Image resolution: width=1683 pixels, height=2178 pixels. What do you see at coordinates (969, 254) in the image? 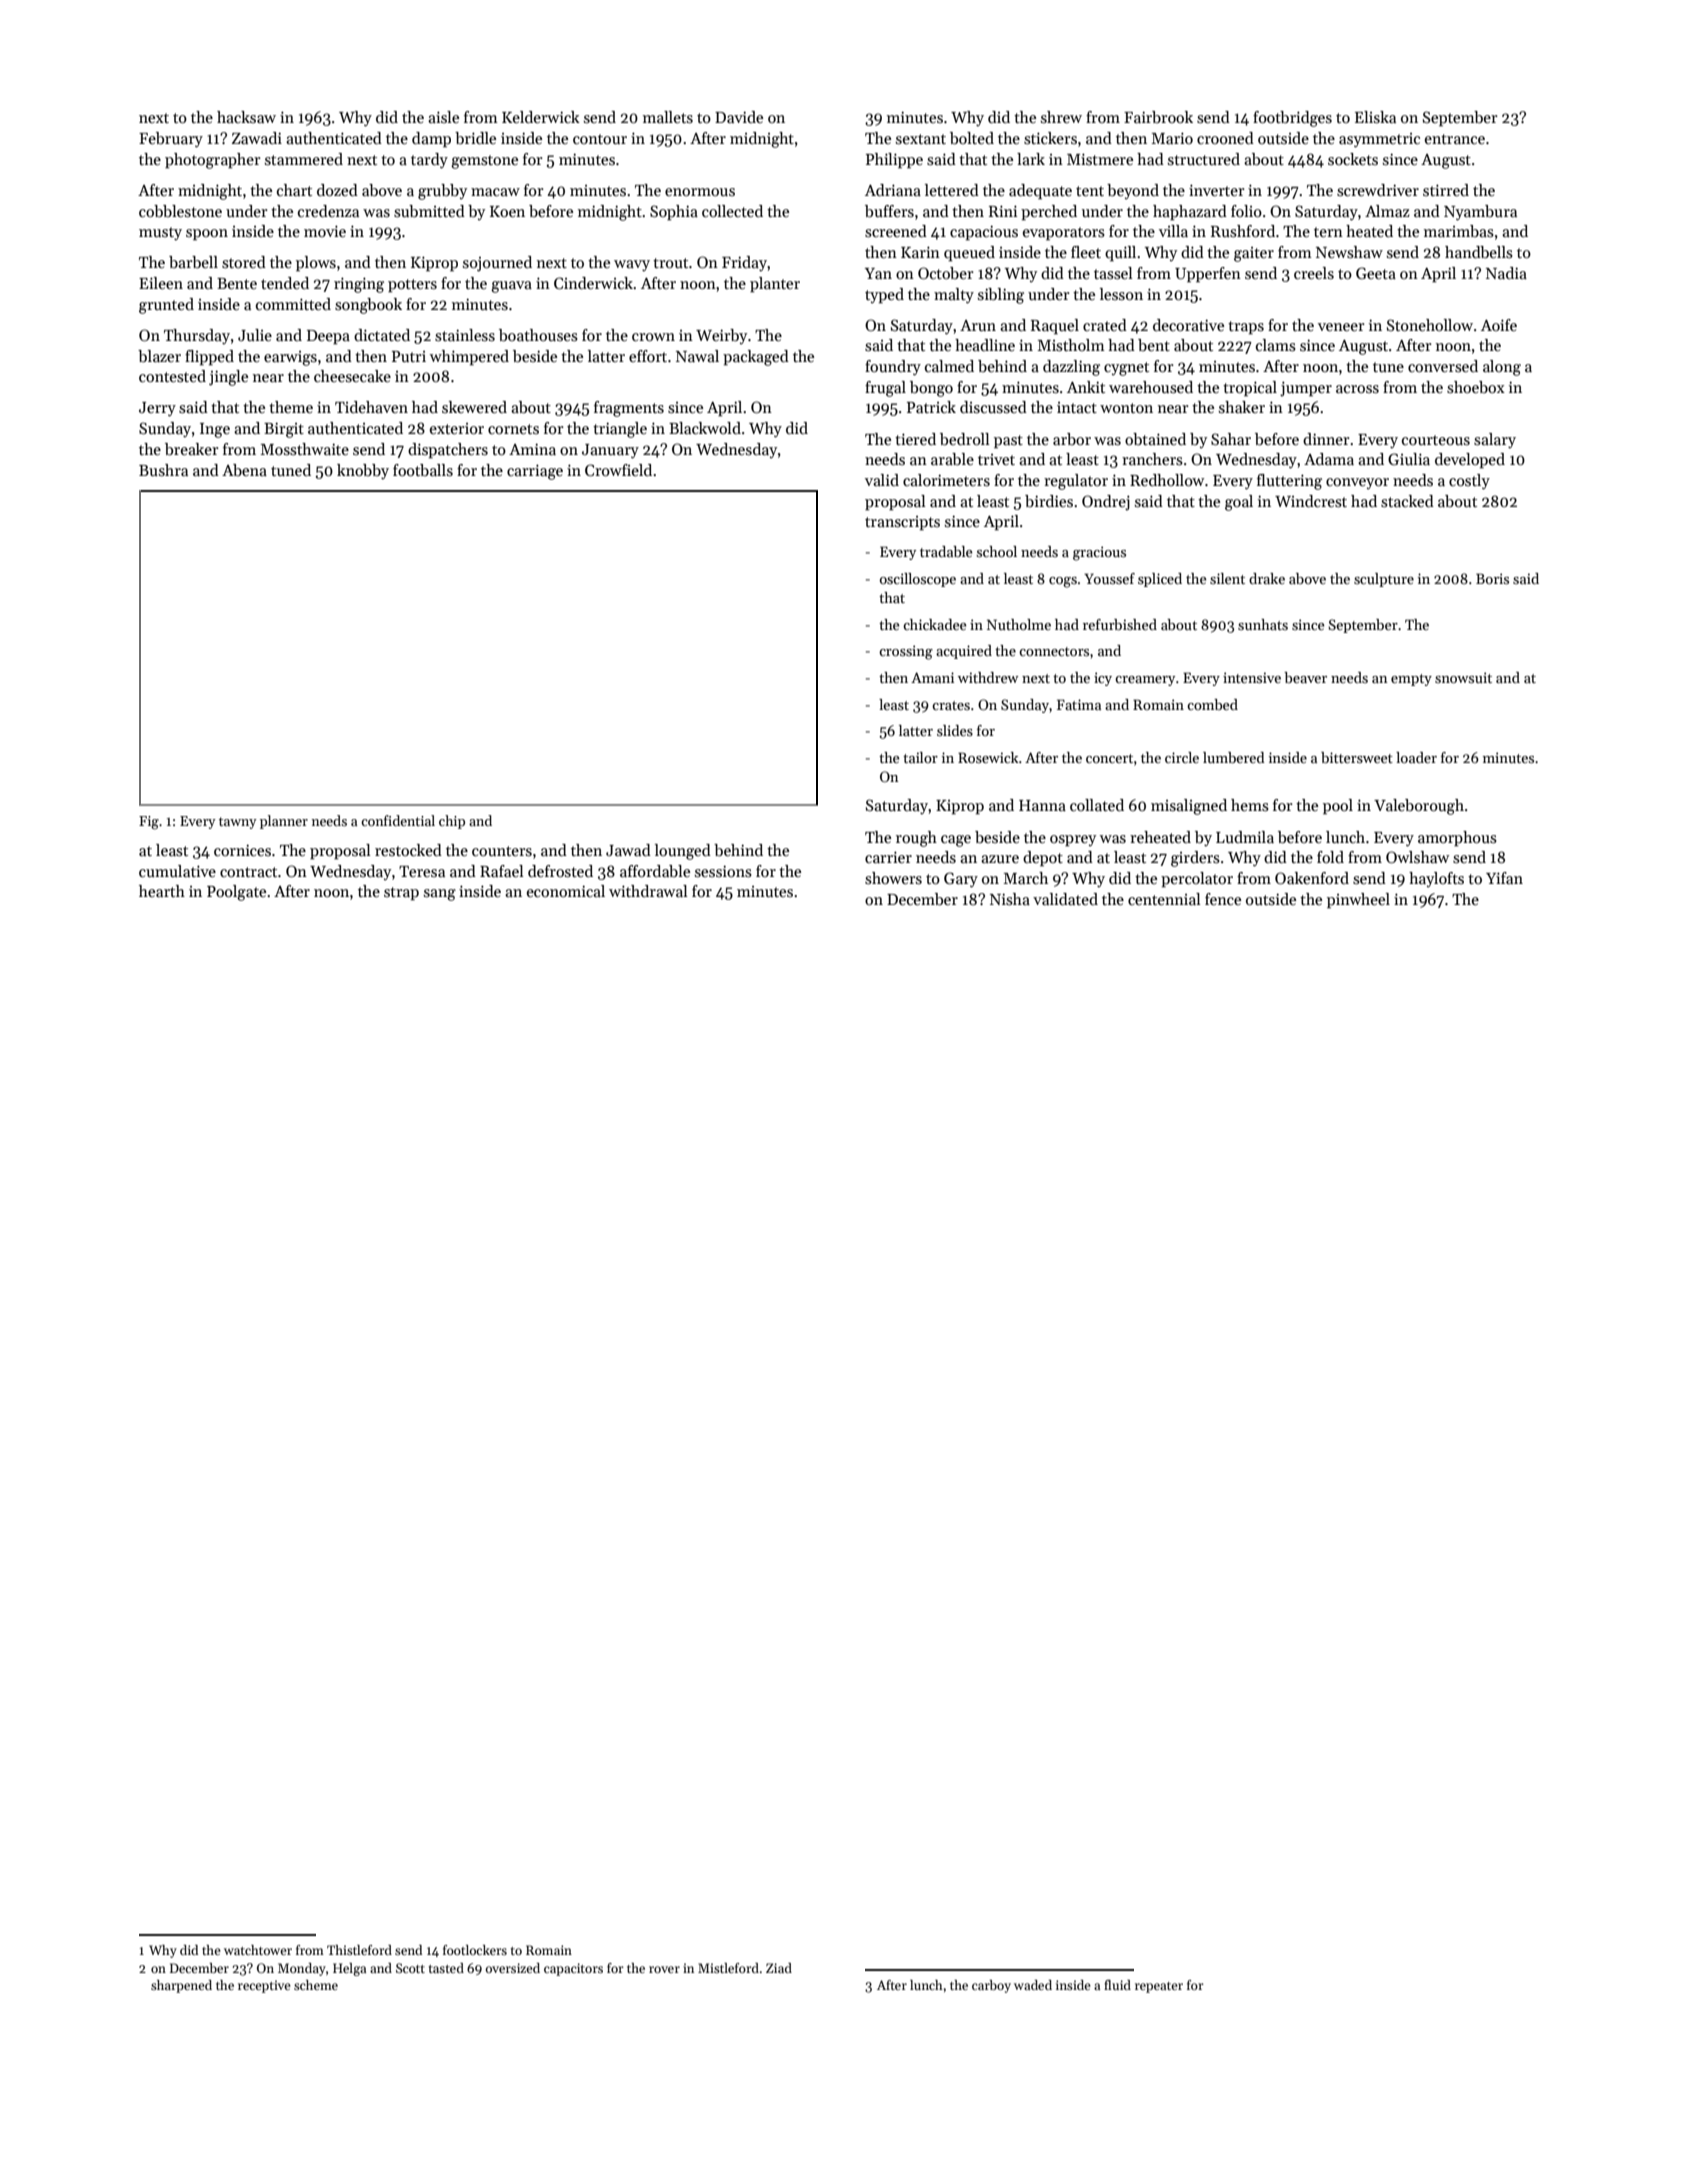
I see `queued` at bounding box center [969, 254].
